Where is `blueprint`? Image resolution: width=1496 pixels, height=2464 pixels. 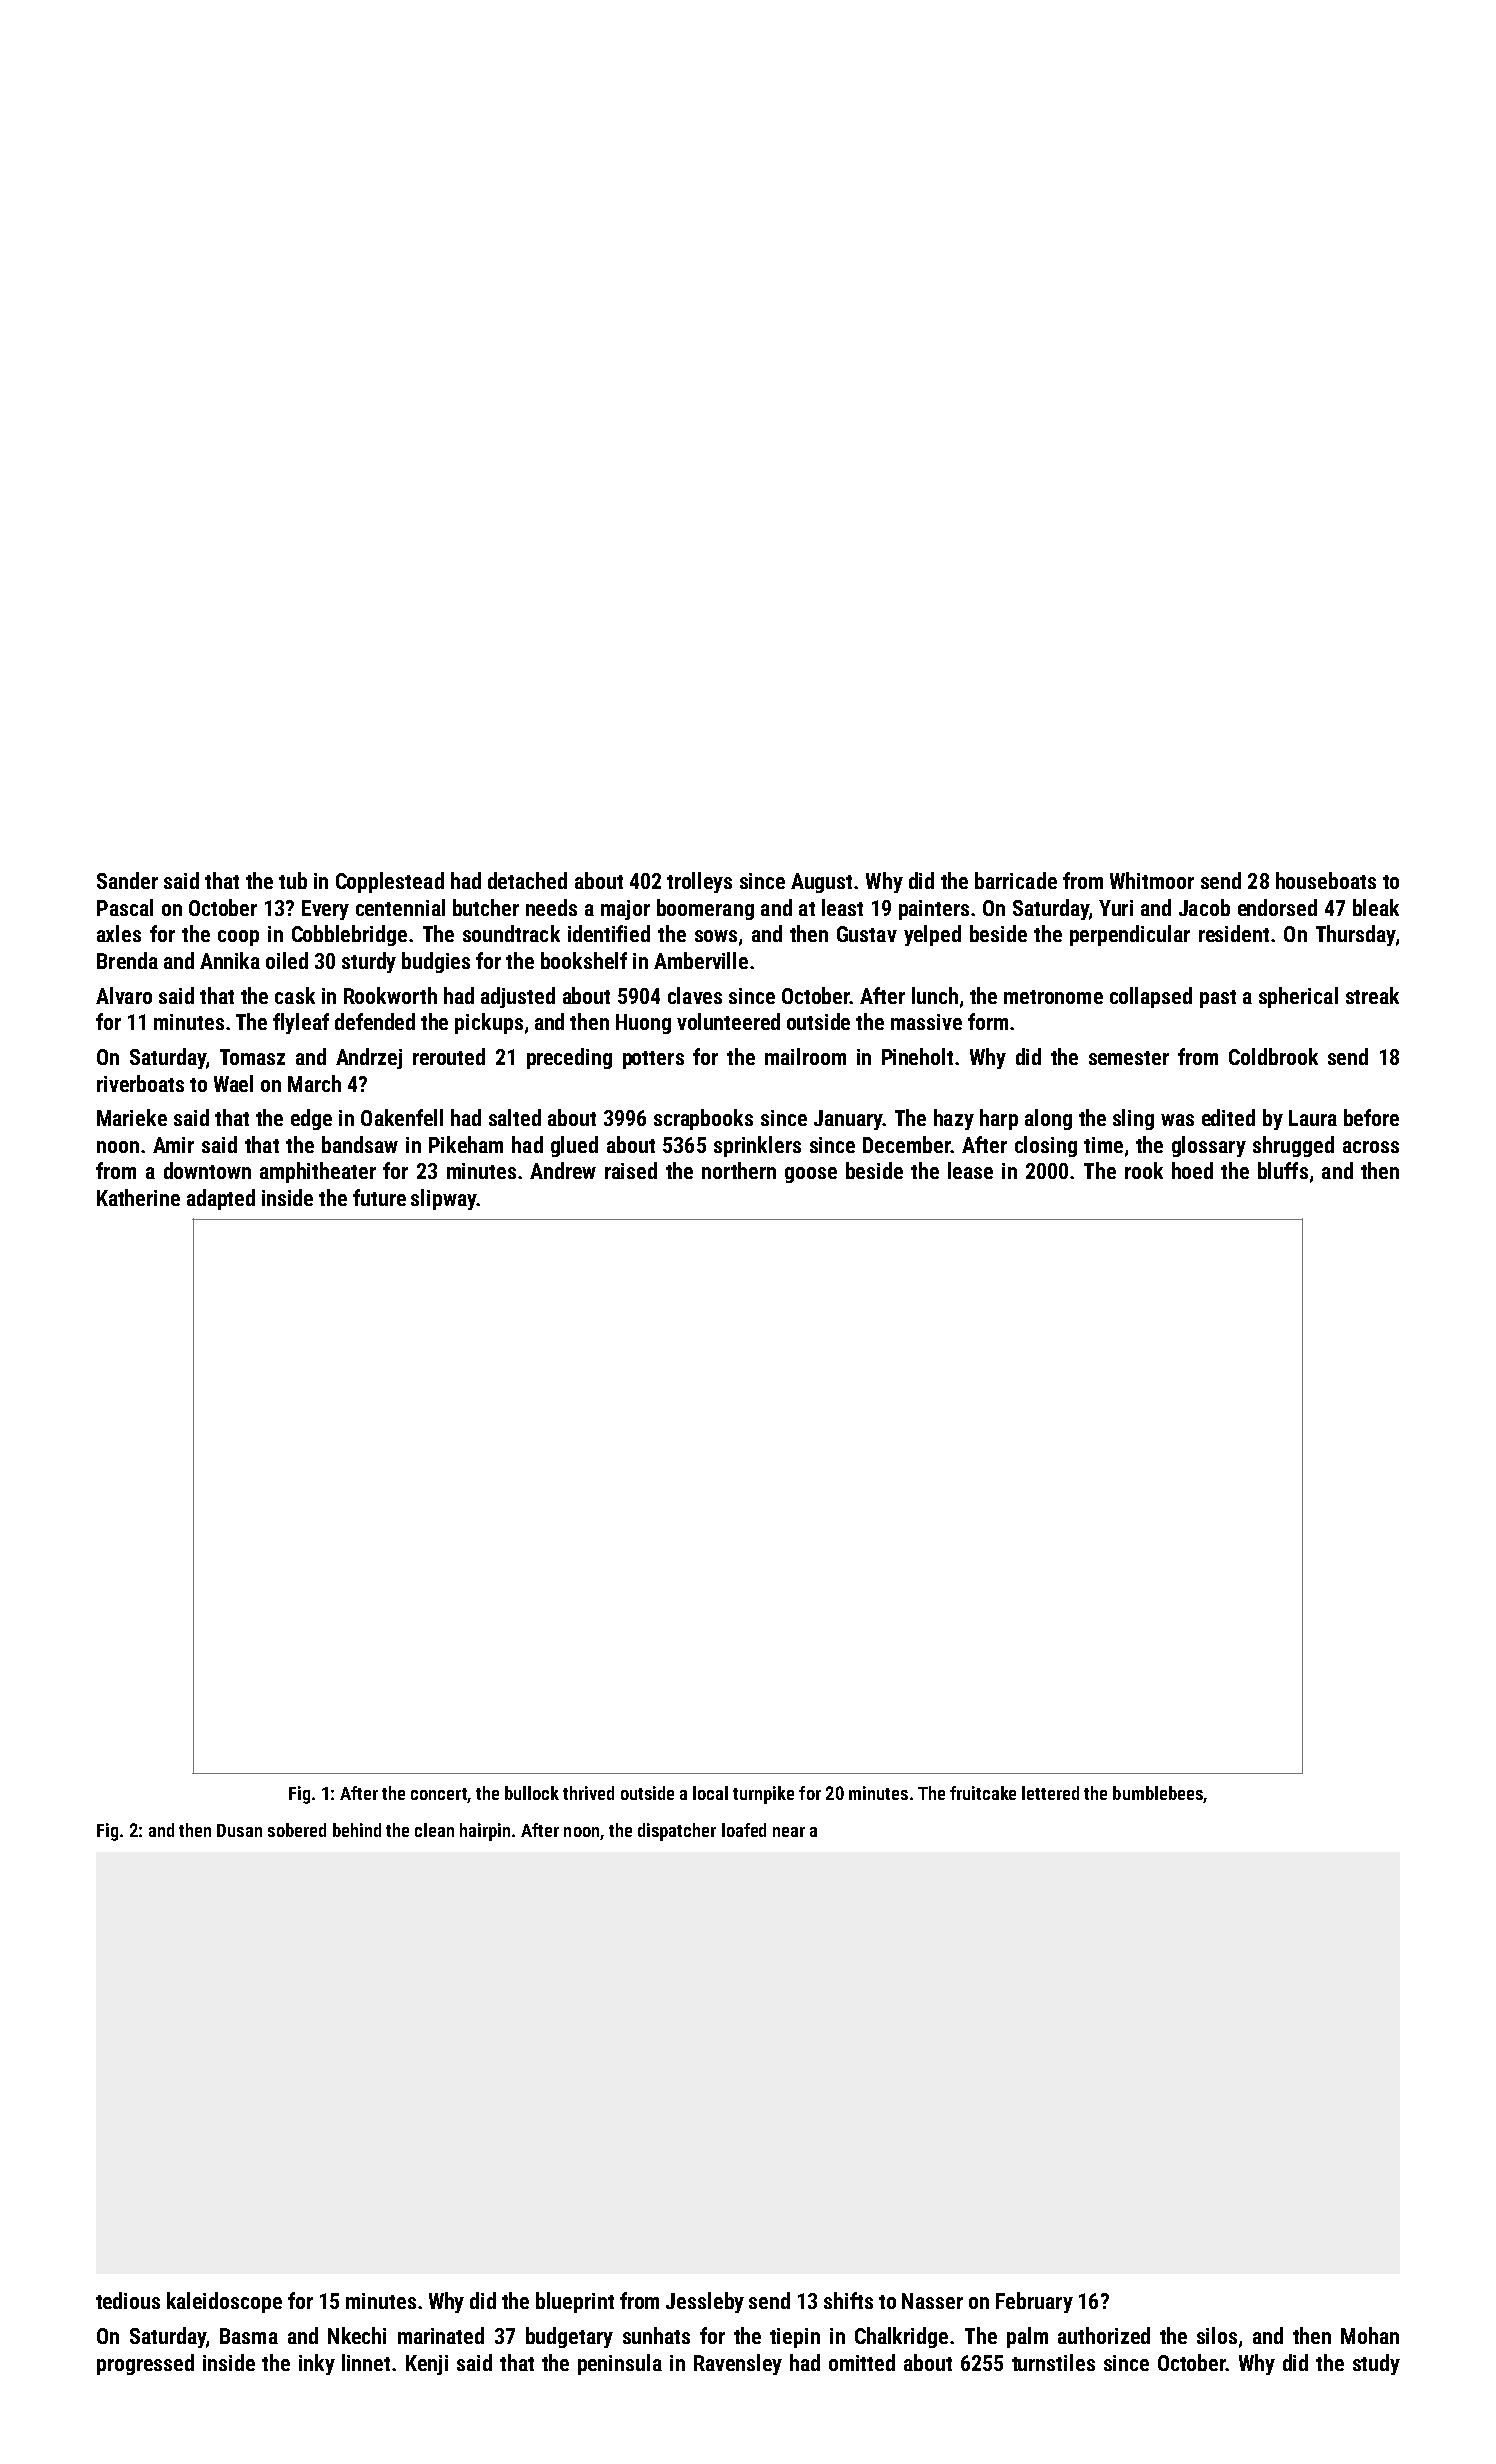 blueprint is located at coordinates (575, 2302).
